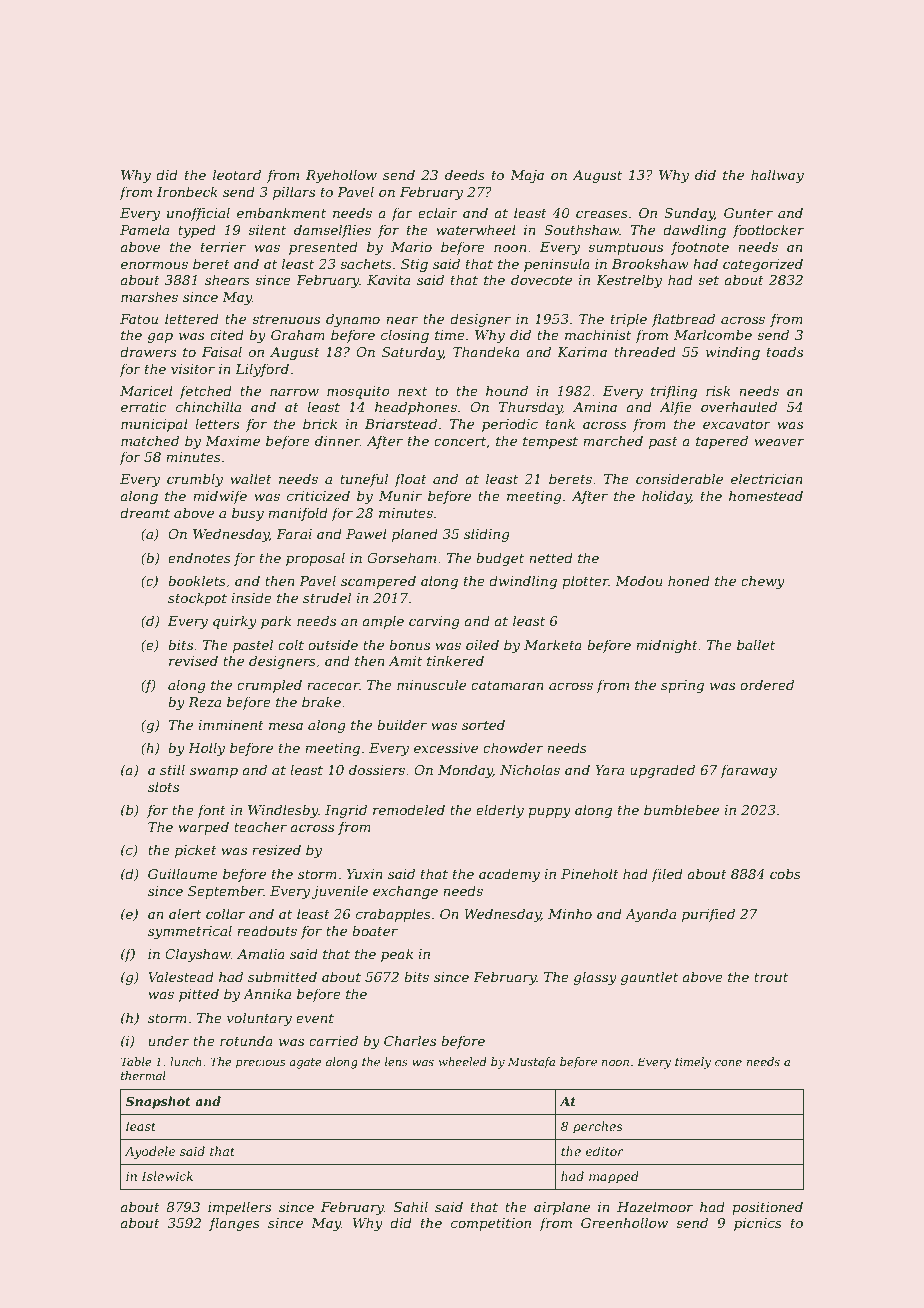 Image resolution: width=924 pixels, height=1308 pixels. I want to click on Sahil, so click(411, 1206).
